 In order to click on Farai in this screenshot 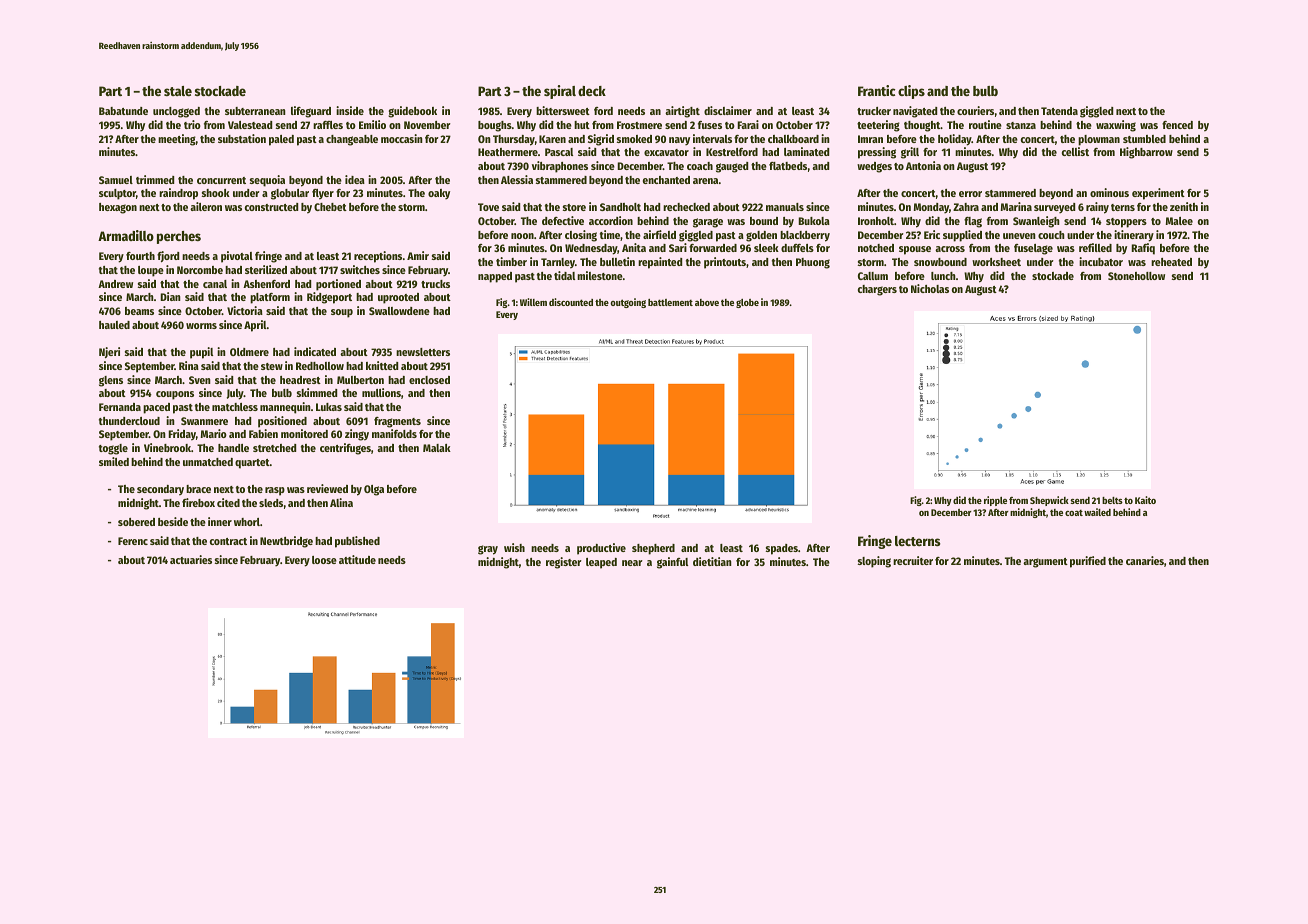, I will do `click(748, 124)`.
